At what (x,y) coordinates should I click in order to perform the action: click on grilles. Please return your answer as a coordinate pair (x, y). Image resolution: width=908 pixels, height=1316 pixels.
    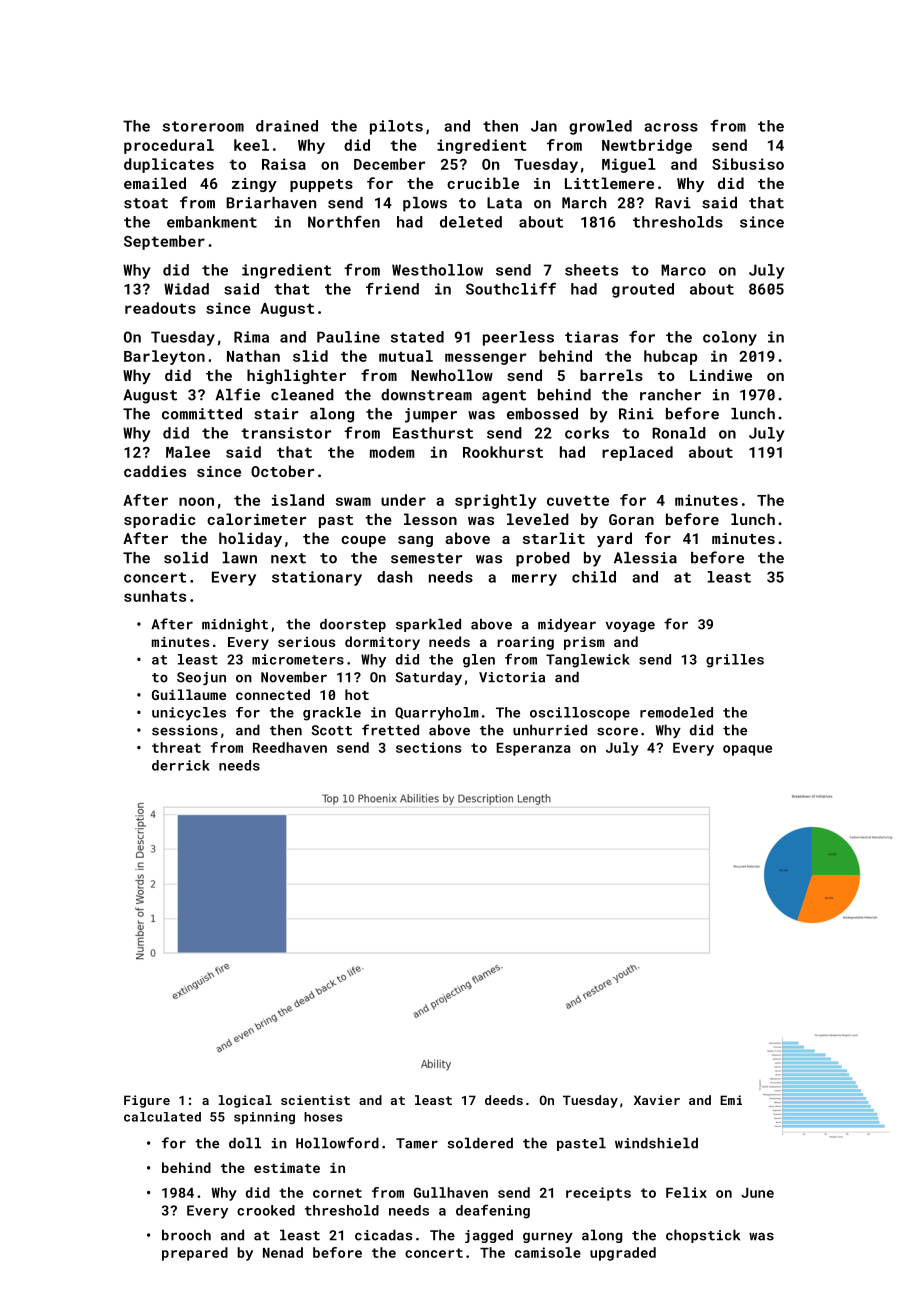
    Looking at the image, I should click on (735, 661).
